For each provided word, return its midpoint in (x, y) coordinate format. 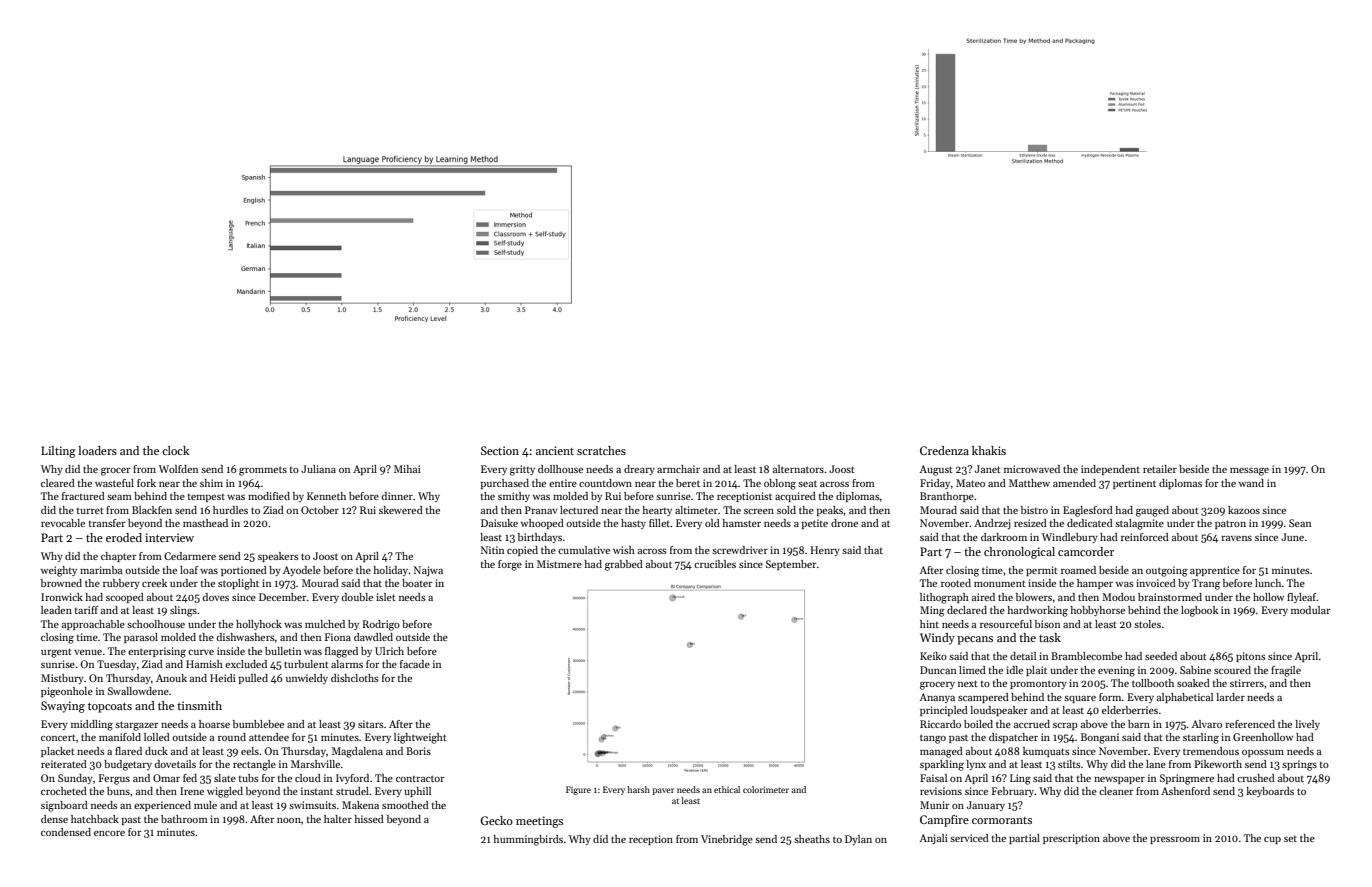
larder (1230, 697)
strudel (352, 791)
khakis (989, 450)
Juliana (318, 469)
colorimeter (766, 789)
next (968, 683)
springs (1299, 765)
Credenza (944, 450)
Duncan (938, 670)
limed (972, 670)
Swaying (63, 707)
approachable (93, 625)
